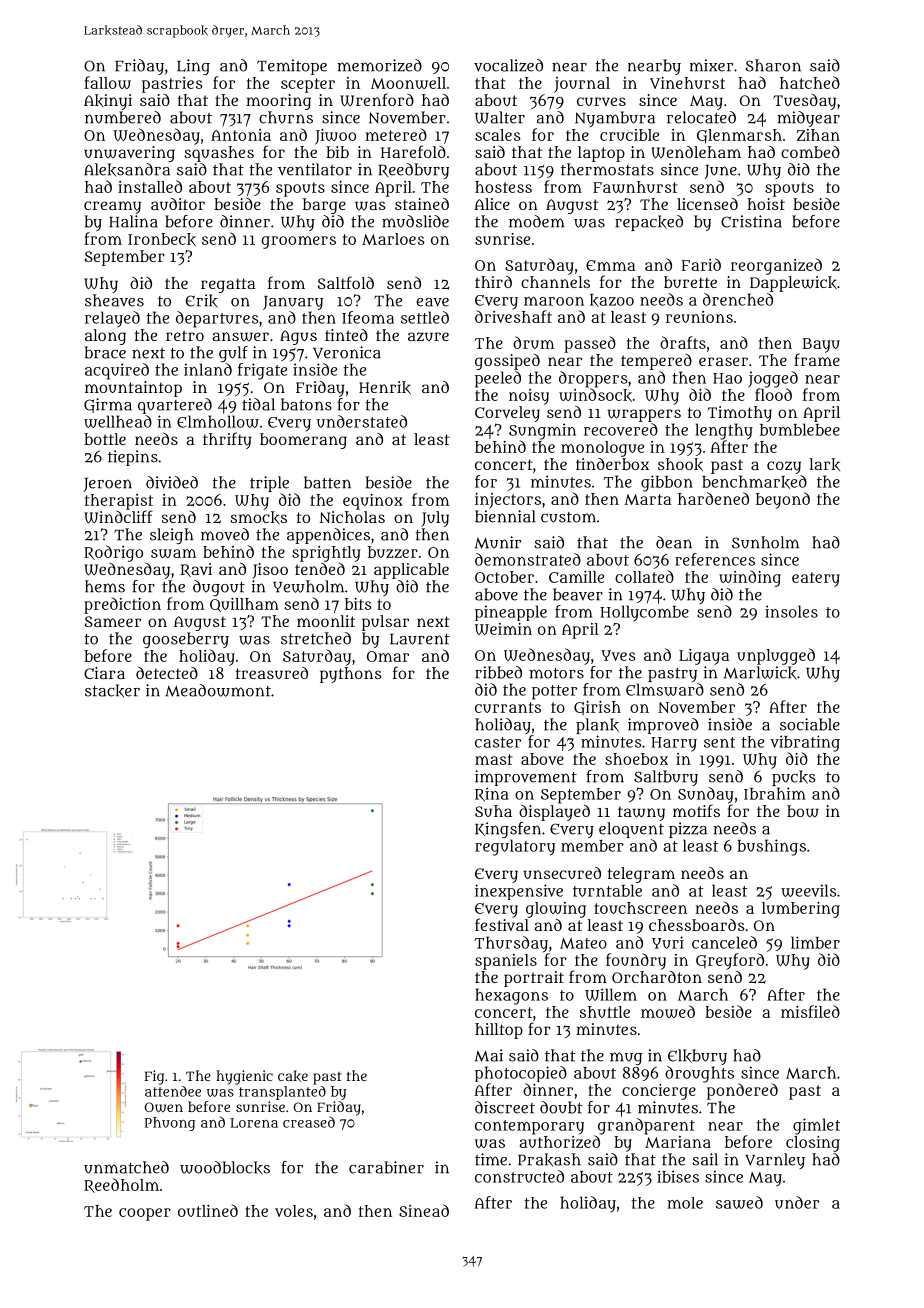 The image size is (924, 1308). Describe the element at coordinates (385, 623) in the image. I see `pulsar` at that location.
